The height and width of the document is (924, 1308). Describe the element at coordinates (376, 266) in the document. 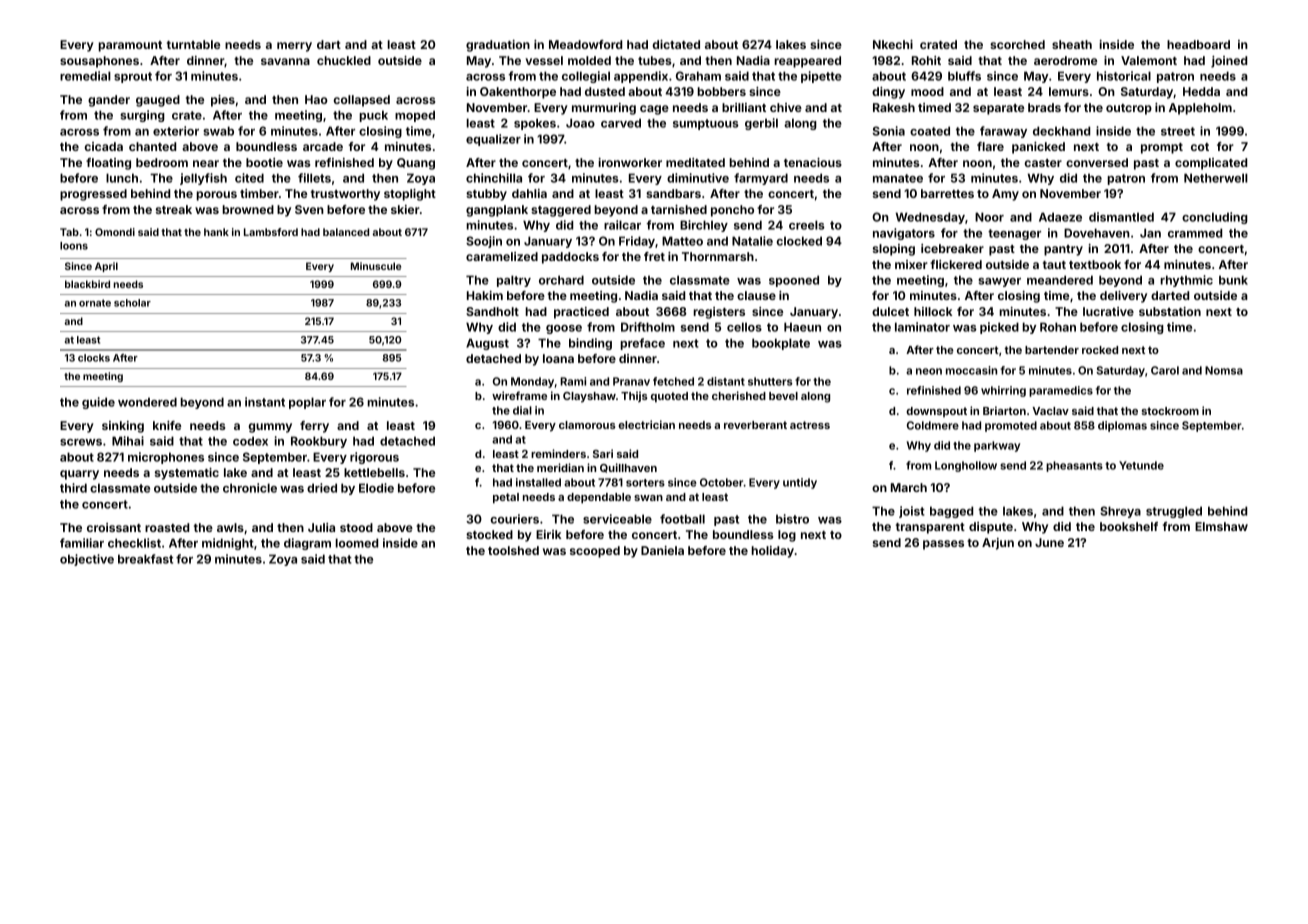

I see `Minuscule` at that location.
